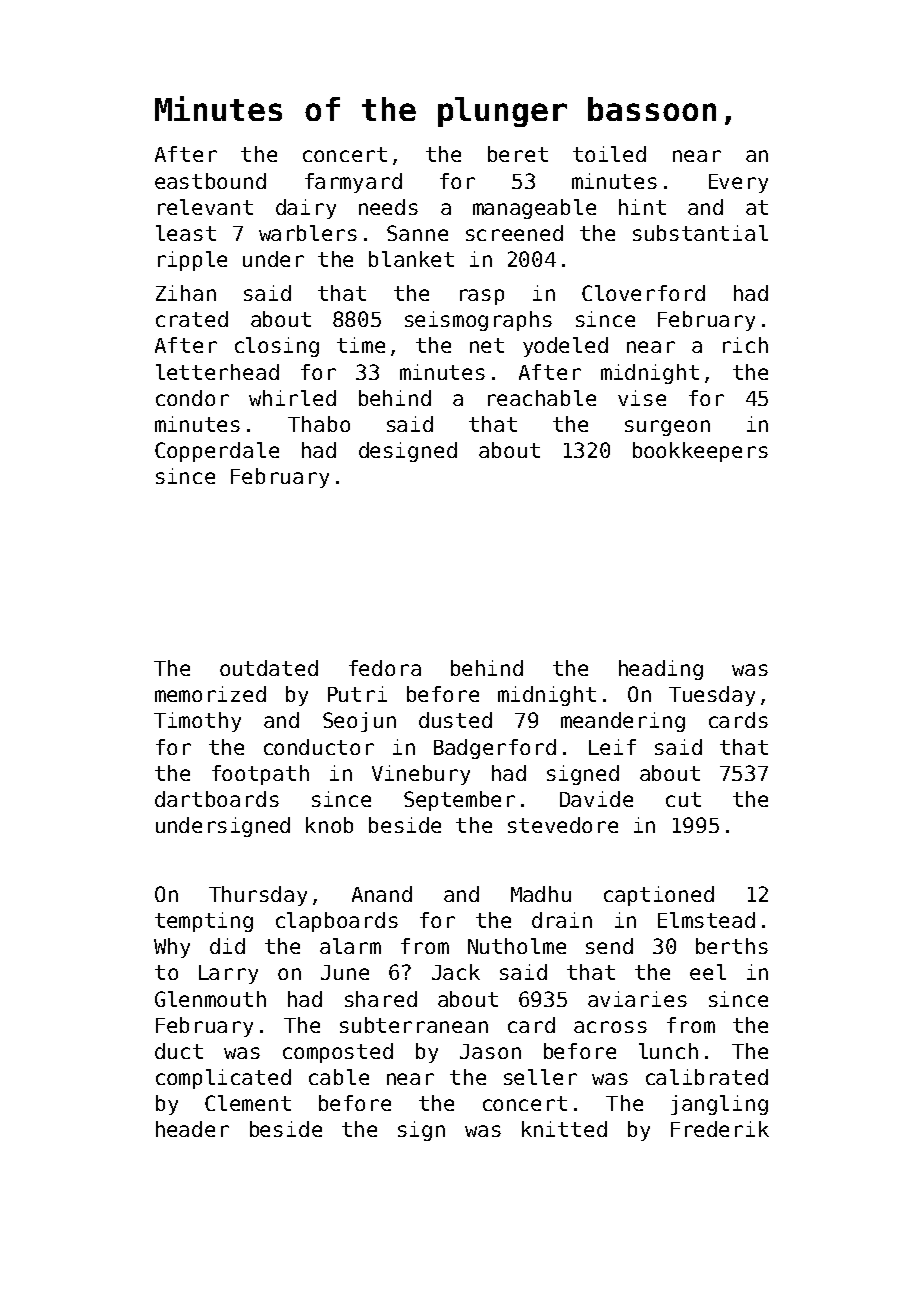 This screenshot has width=924, height=1311. I want to click on heading, so click(661, 670).
